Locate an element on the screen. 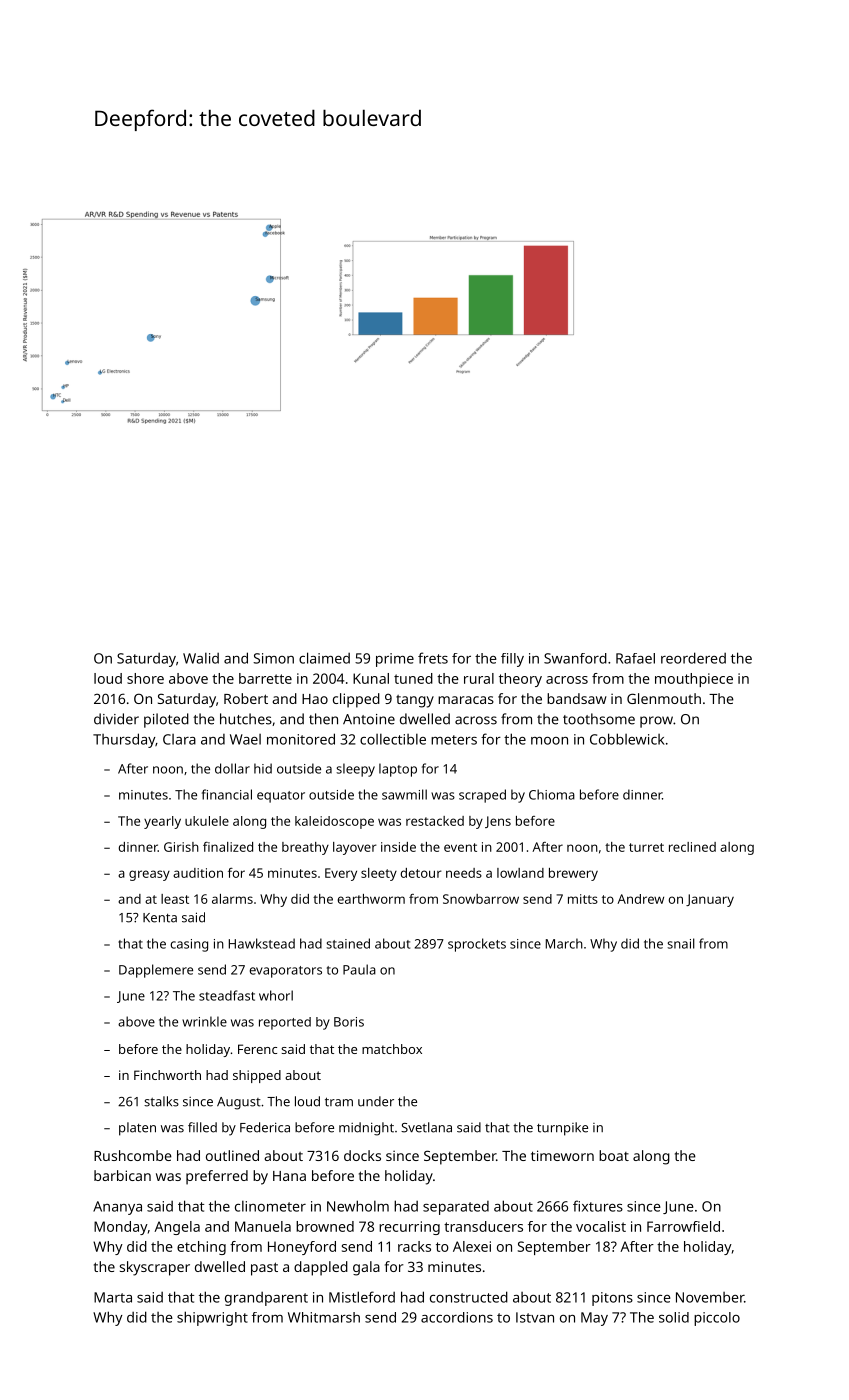  casing is located at coordinates (189, 945).
